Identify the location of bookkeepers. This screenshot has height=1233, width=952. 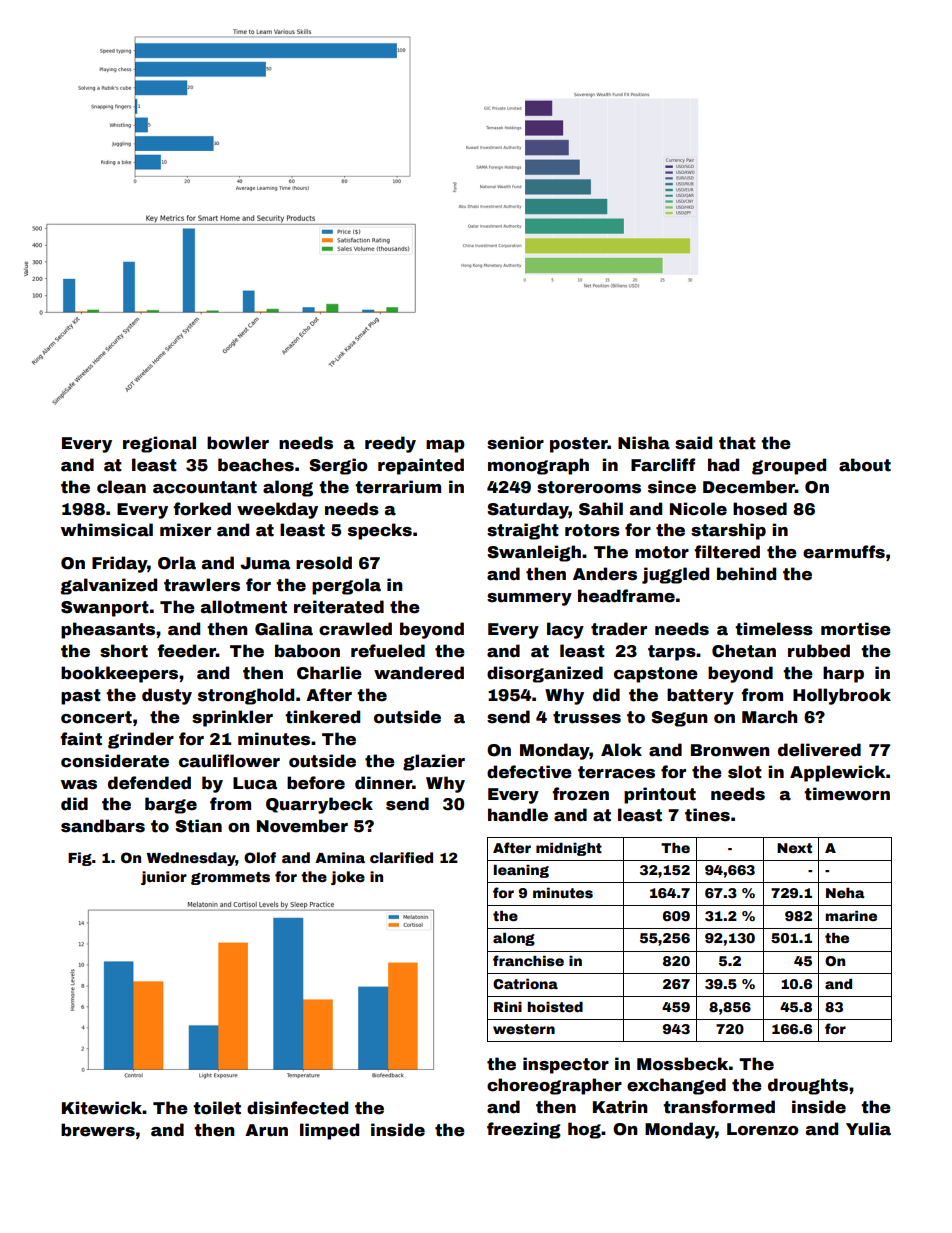
(119, 674).
